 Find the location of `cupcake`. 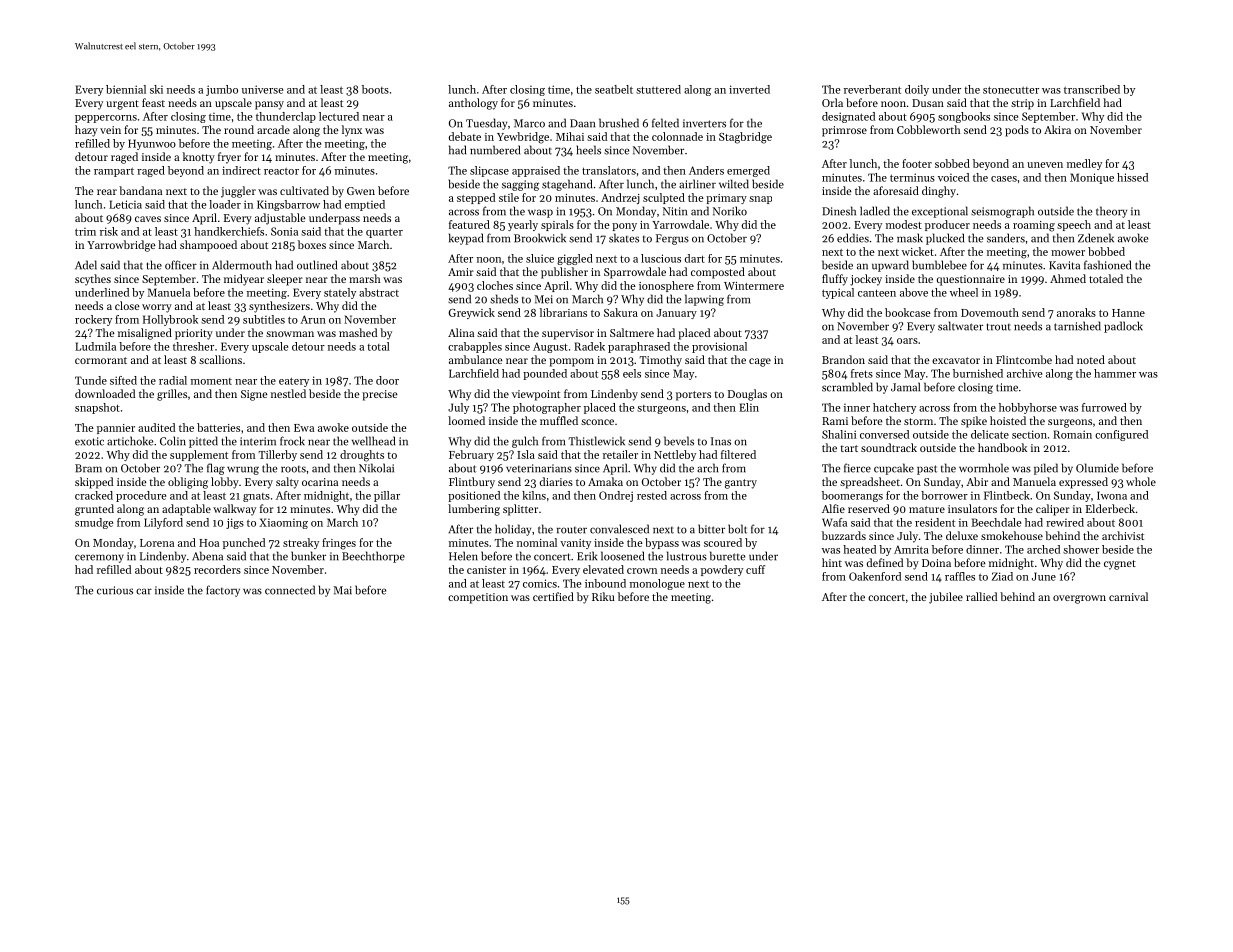

cupcake is located at coordinates (894, 469).
